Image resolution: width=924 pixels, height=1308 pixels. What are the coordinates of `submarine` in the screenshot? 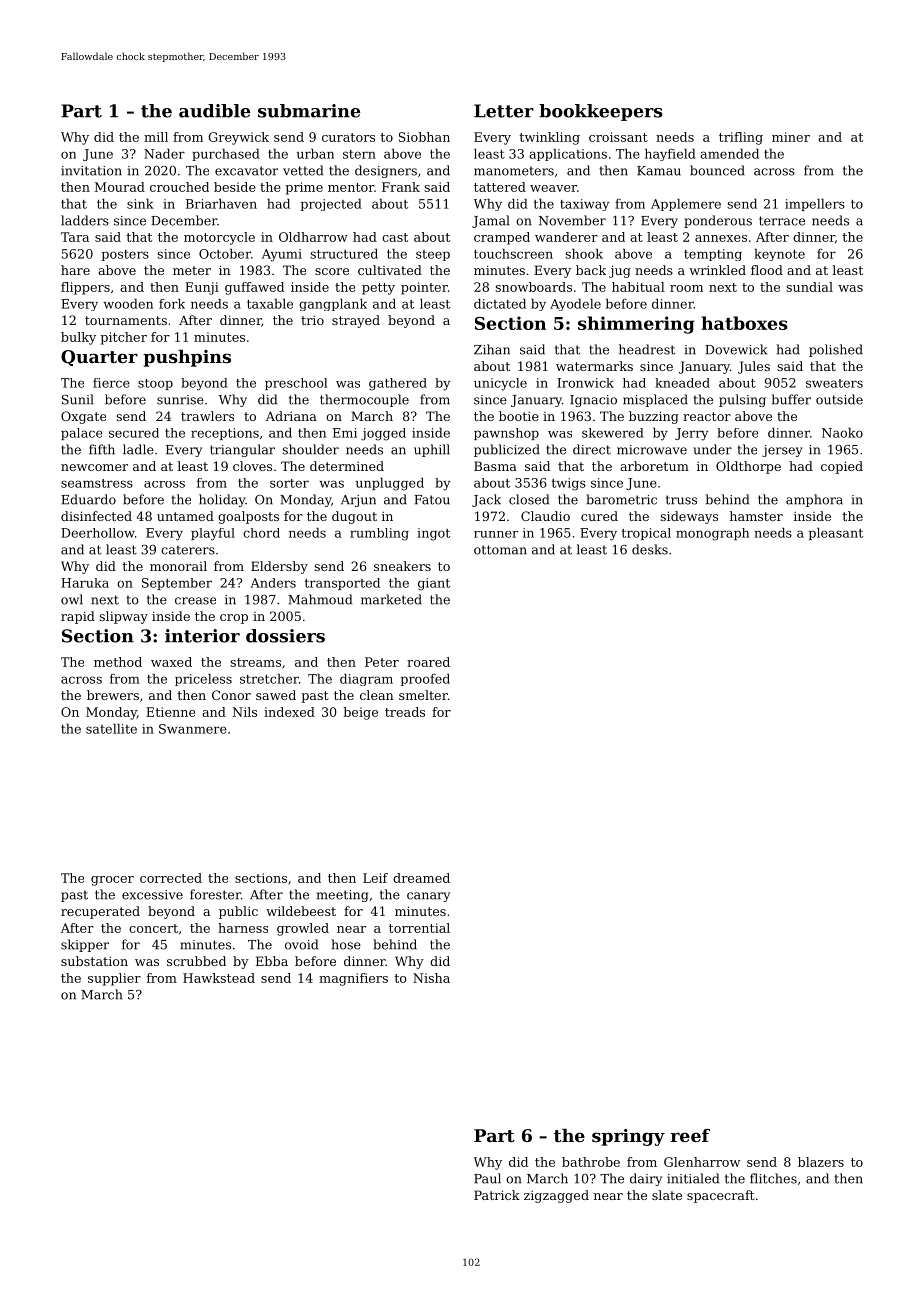 It's located at (309, 111).
